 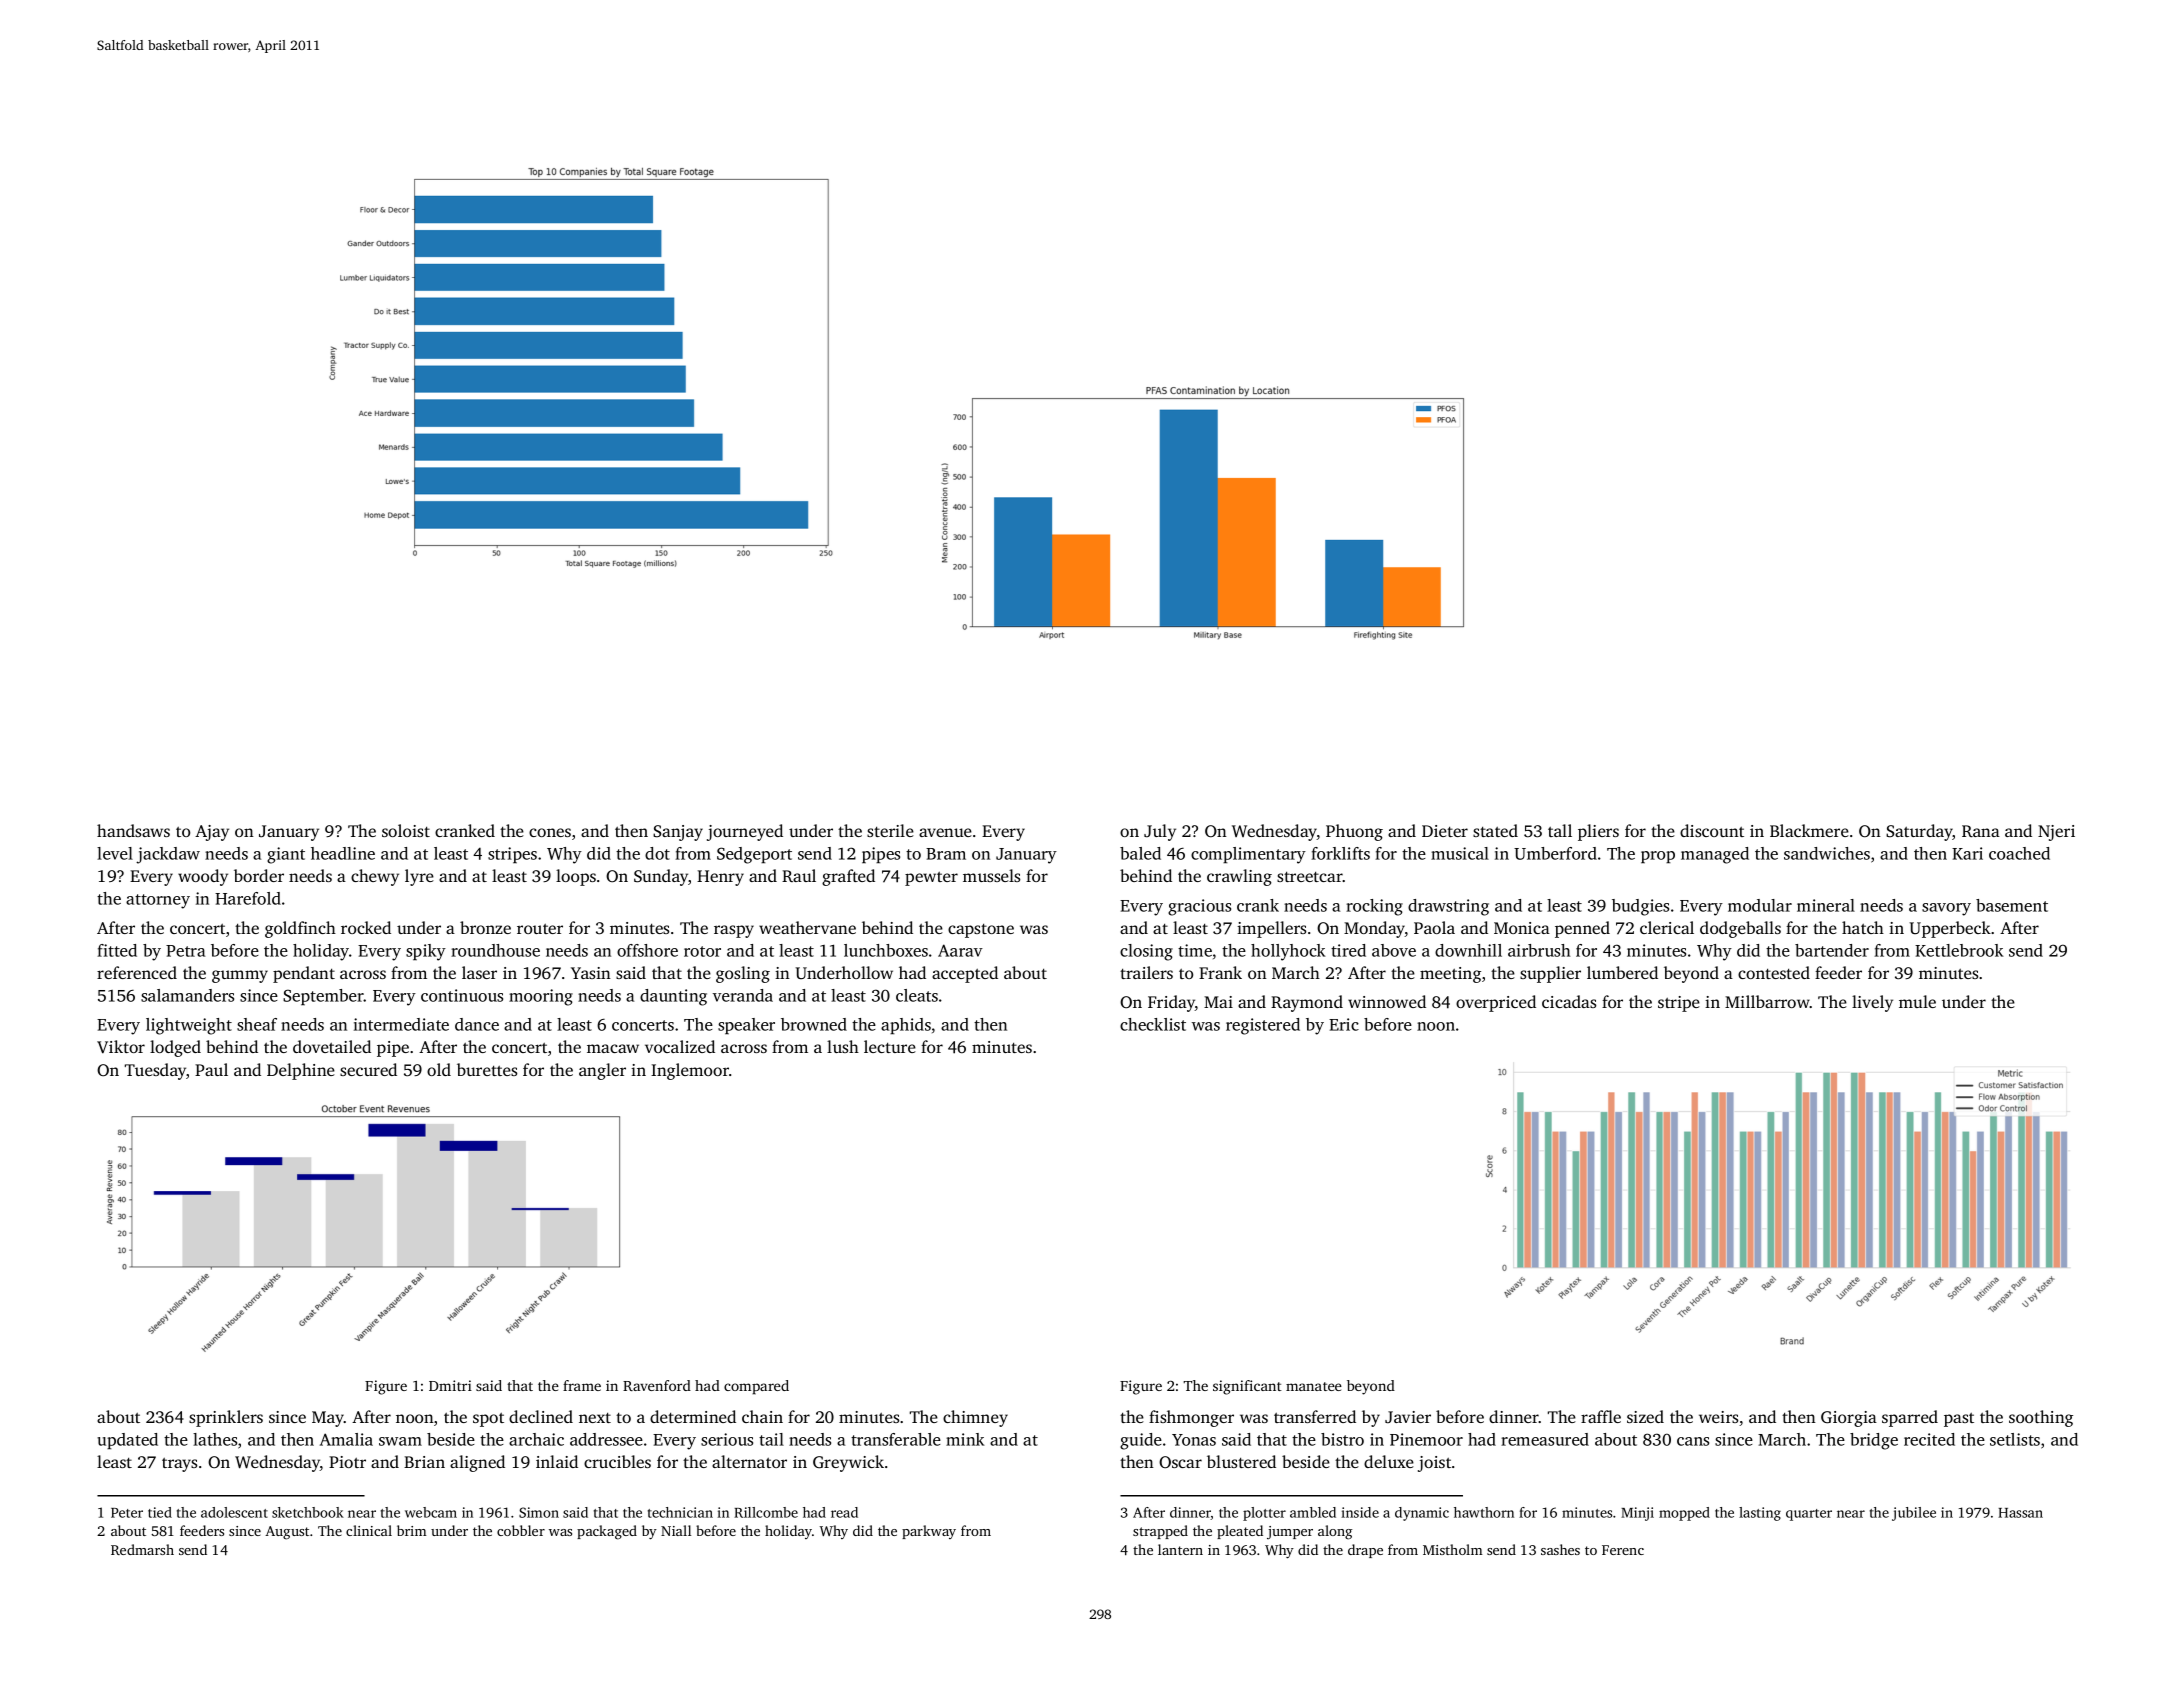 I want to click on sashes, so click(x=1560, y=1549).
